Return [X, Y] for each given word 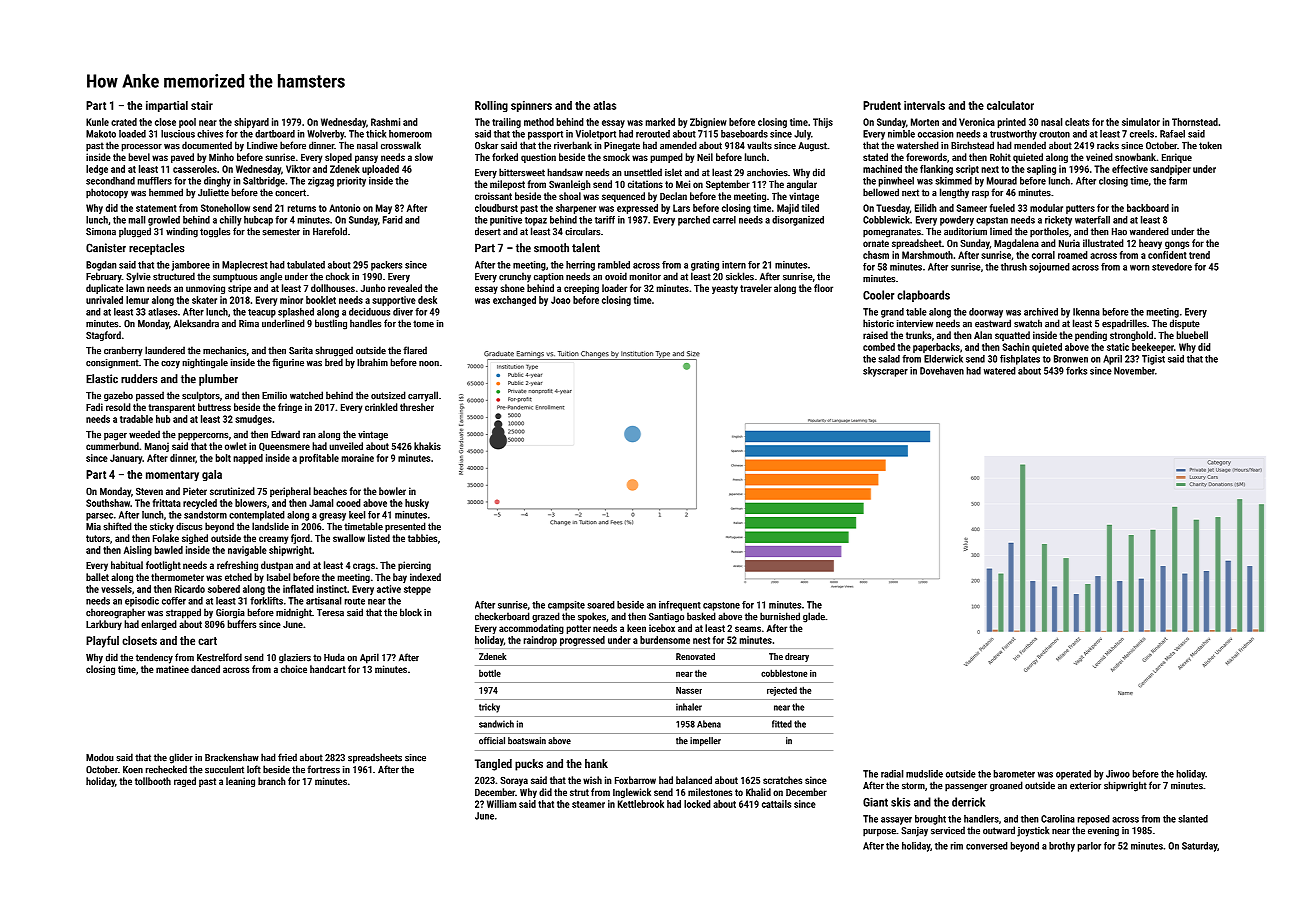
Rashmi [385, 122]
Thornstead [1195, 122]
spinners [531, 106]
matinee [172, 669]
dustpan [277, 566]
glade [814, 617]
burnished [780, 616]
